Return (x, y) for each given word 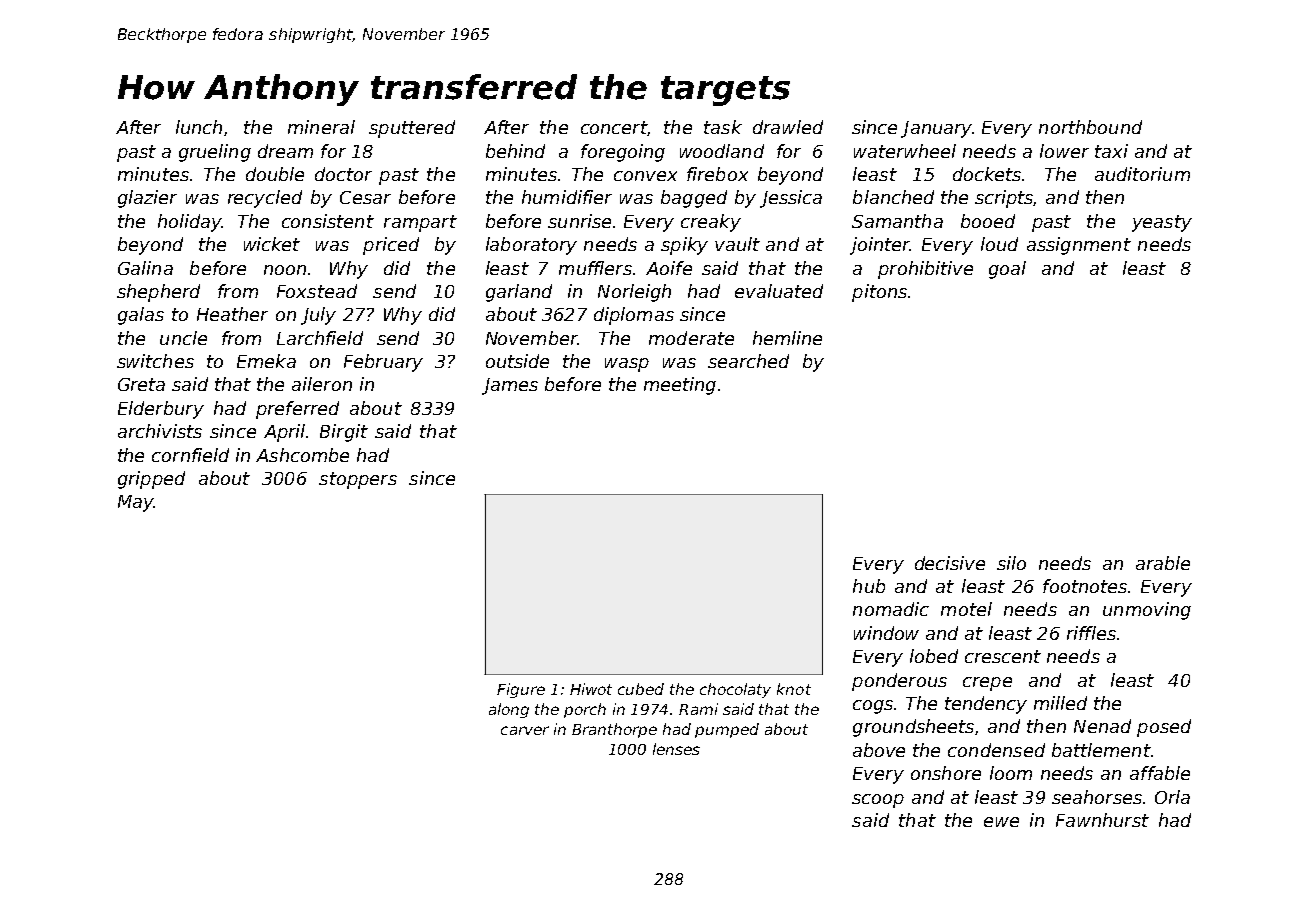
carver (525, 730)
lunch (199, 127)
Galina (145, 268)
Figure (521, 690)
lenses (676, 749)
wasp (627, 365)
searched (748, 361)
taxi (1111, 151)
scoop (878, 801)
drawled (788, 127)
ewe (1001, 822)
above (879, 750)
